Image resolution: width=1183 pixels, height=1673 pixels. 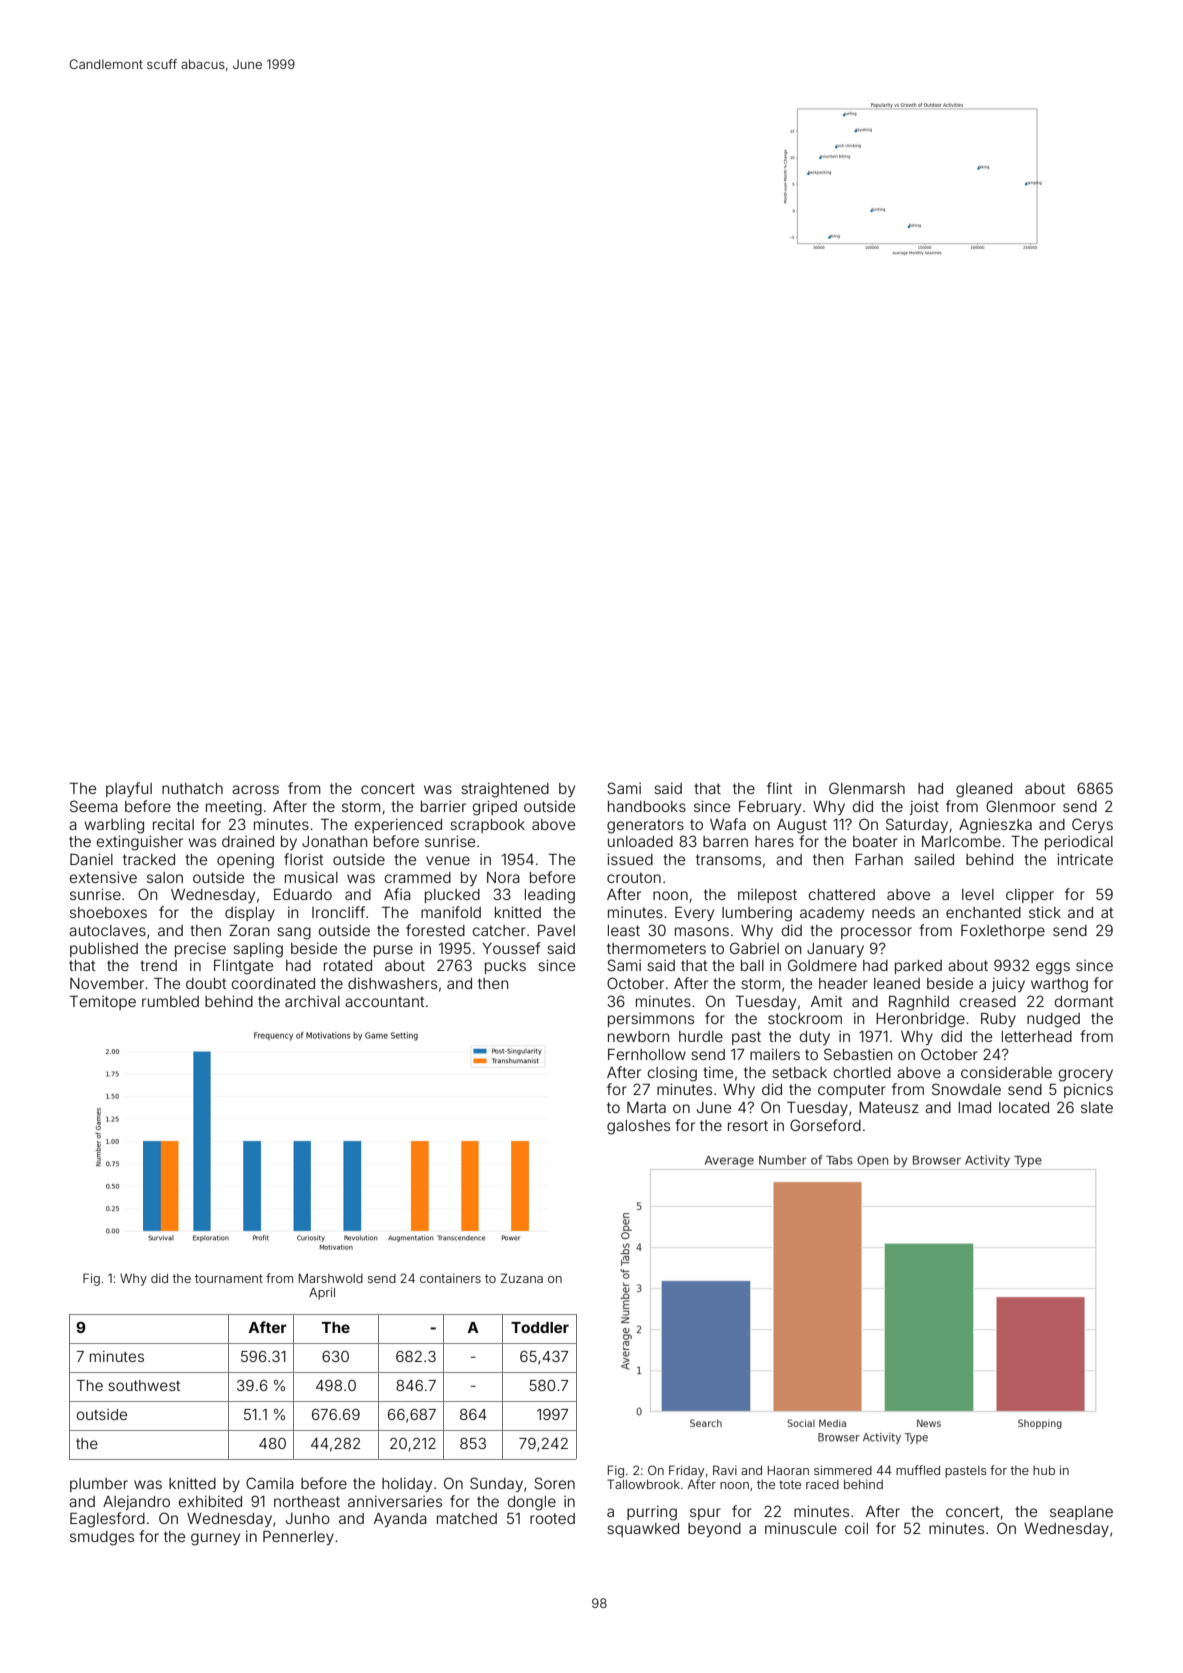 What do you see at coordinates (1097, 1107) in the image?
I see `slate` at bounding box center [1097, 1107].
